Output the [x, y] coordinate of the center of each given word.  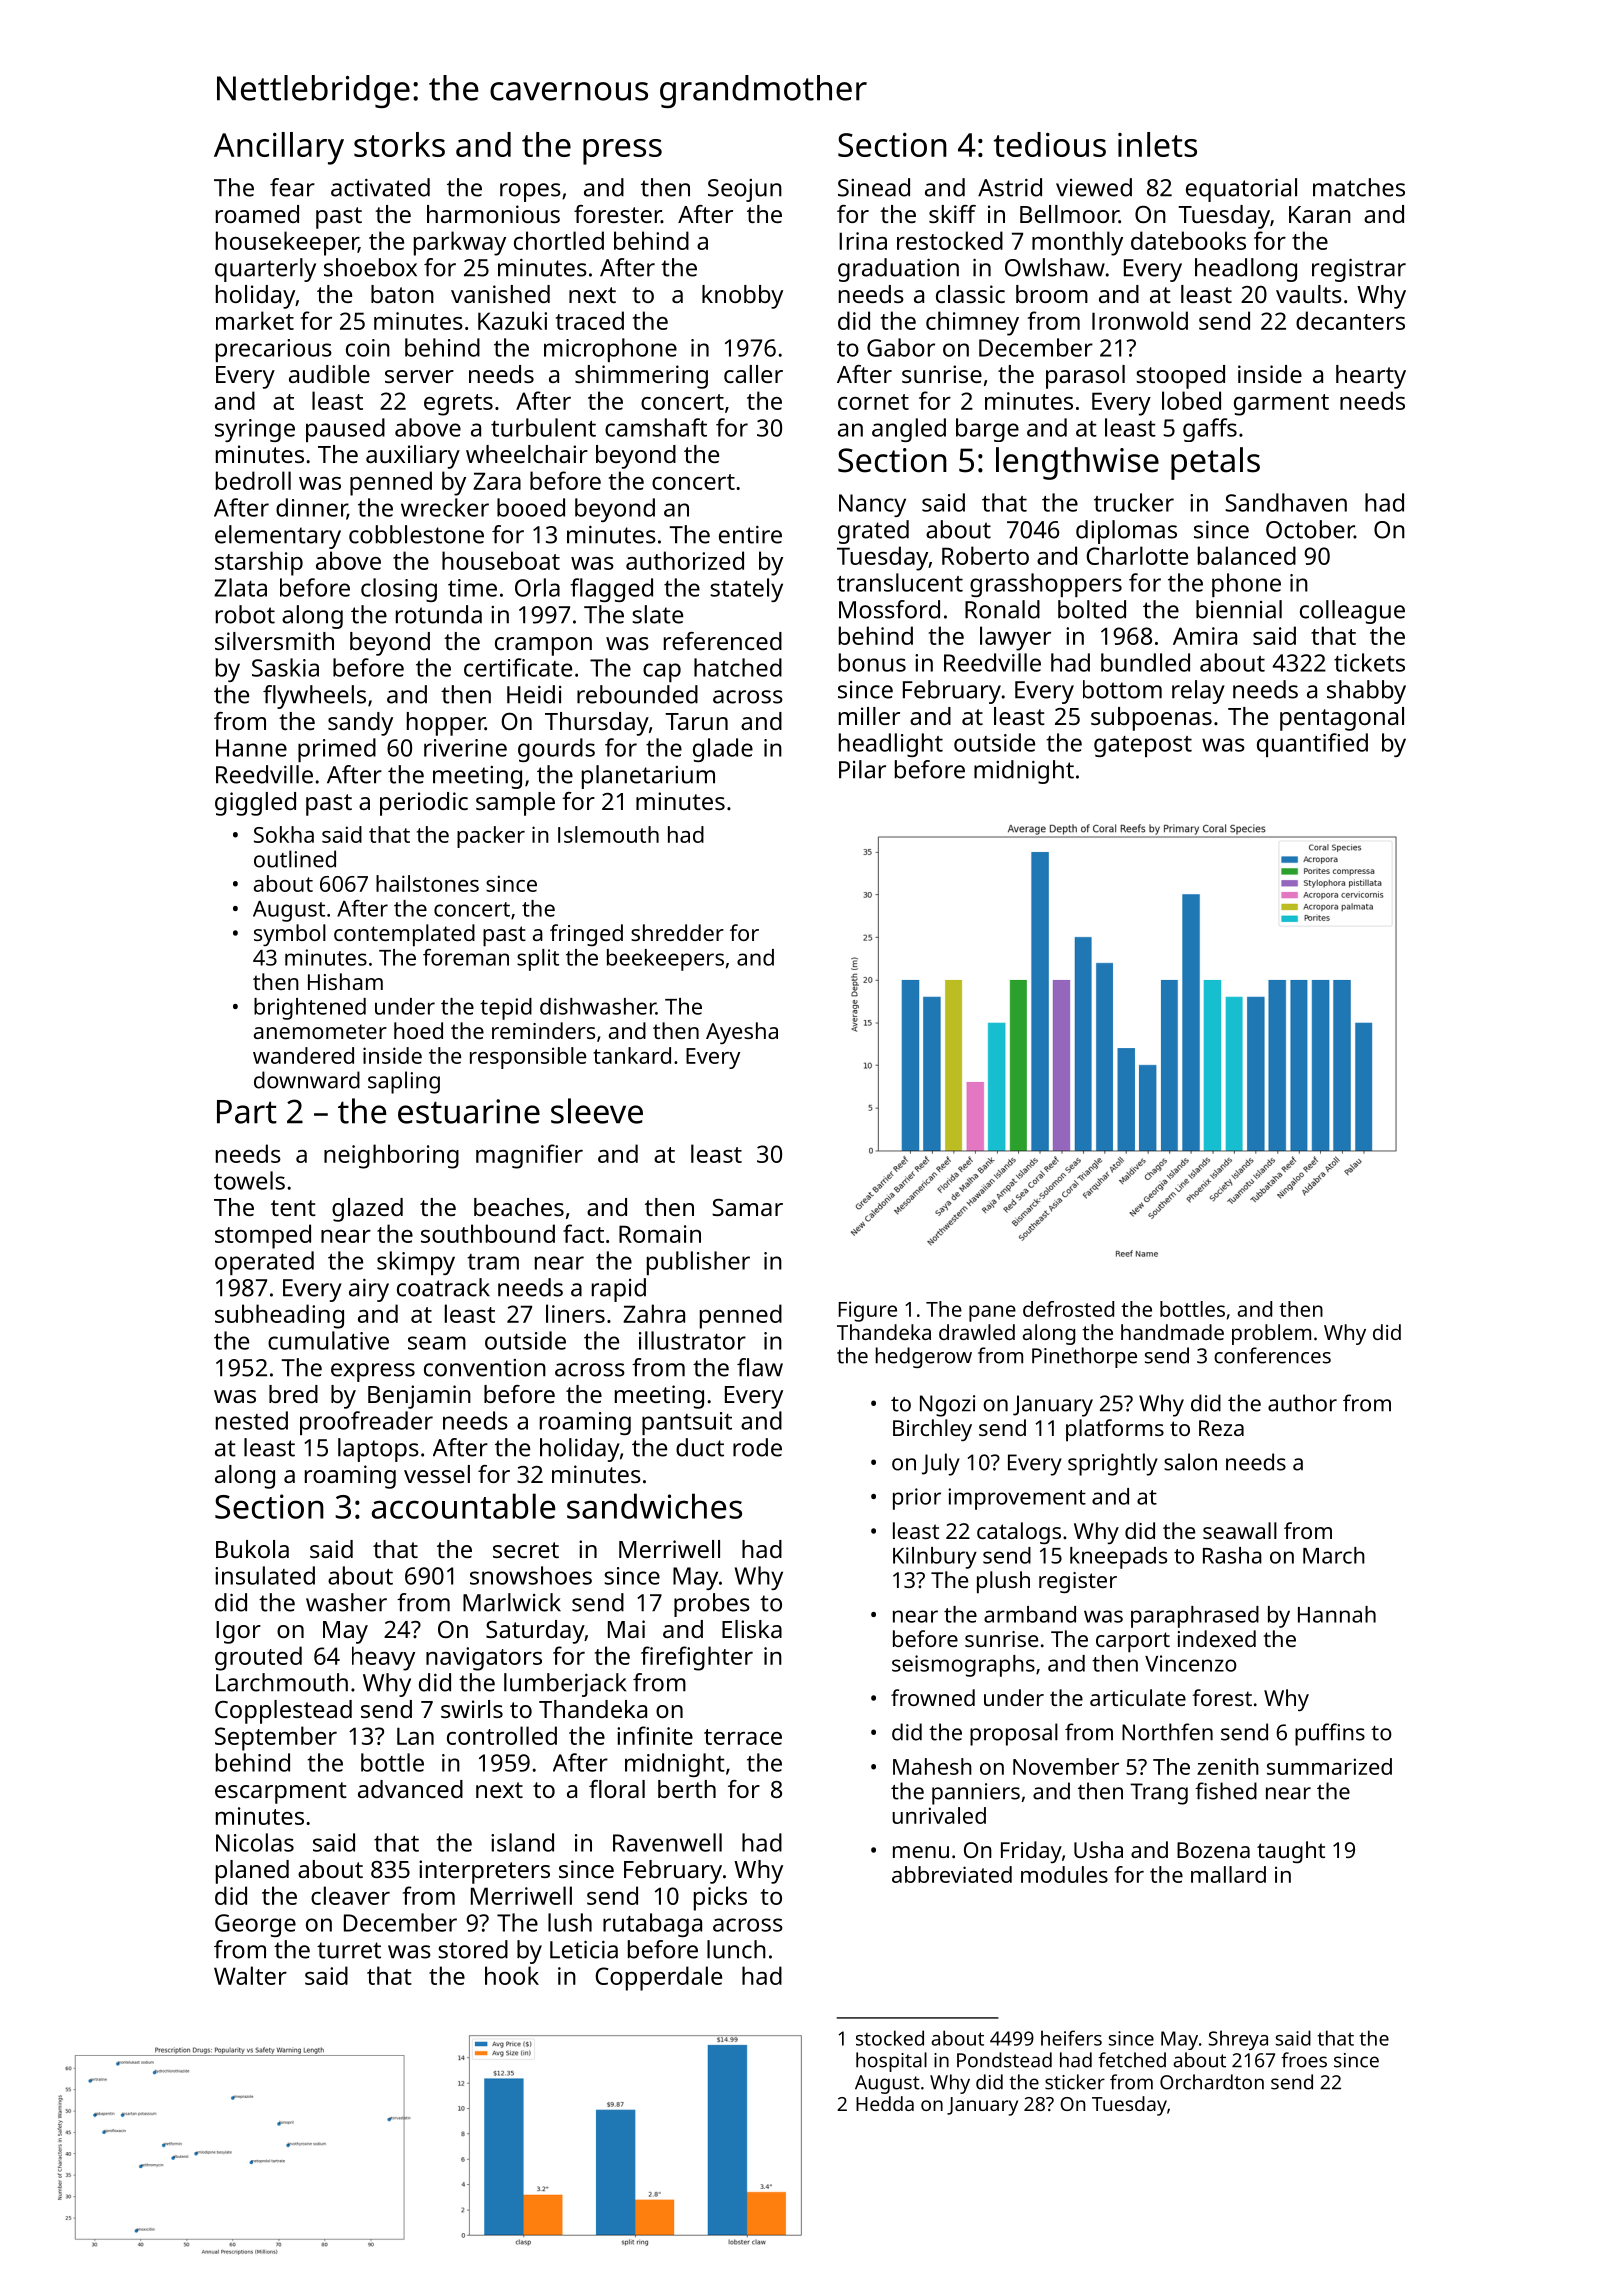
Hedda [885, 2103]
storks [399, 144]
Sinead [874, 187]
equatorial [1241, 190]
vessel [437, 1474]
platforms [1115, 1430]
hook [512, 1975]
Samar [747, 1207]
